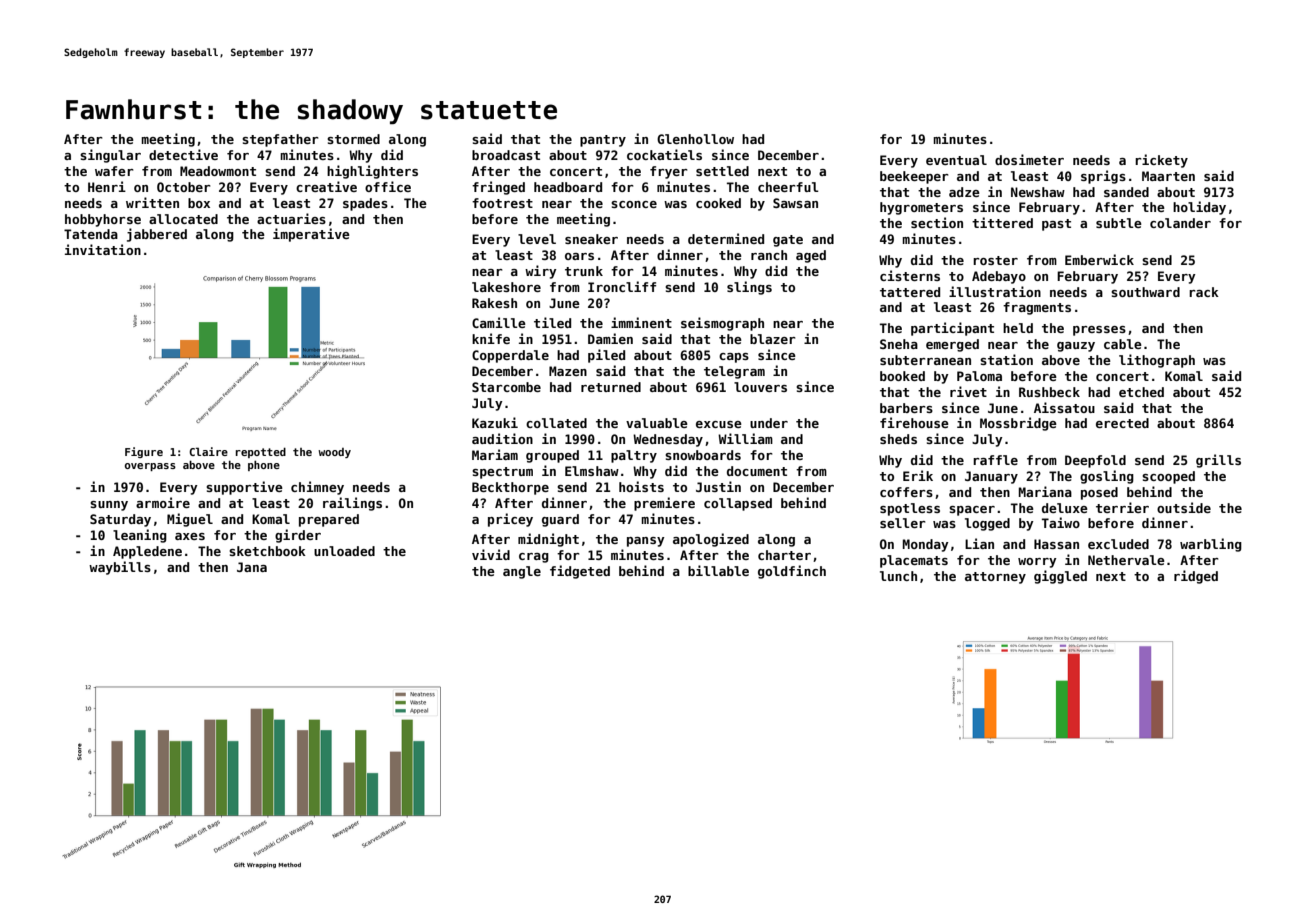 The image size is (1308, 924). Describe the element at coordinates (329, 520) in the screenshot. I see `prepared` at that location.
